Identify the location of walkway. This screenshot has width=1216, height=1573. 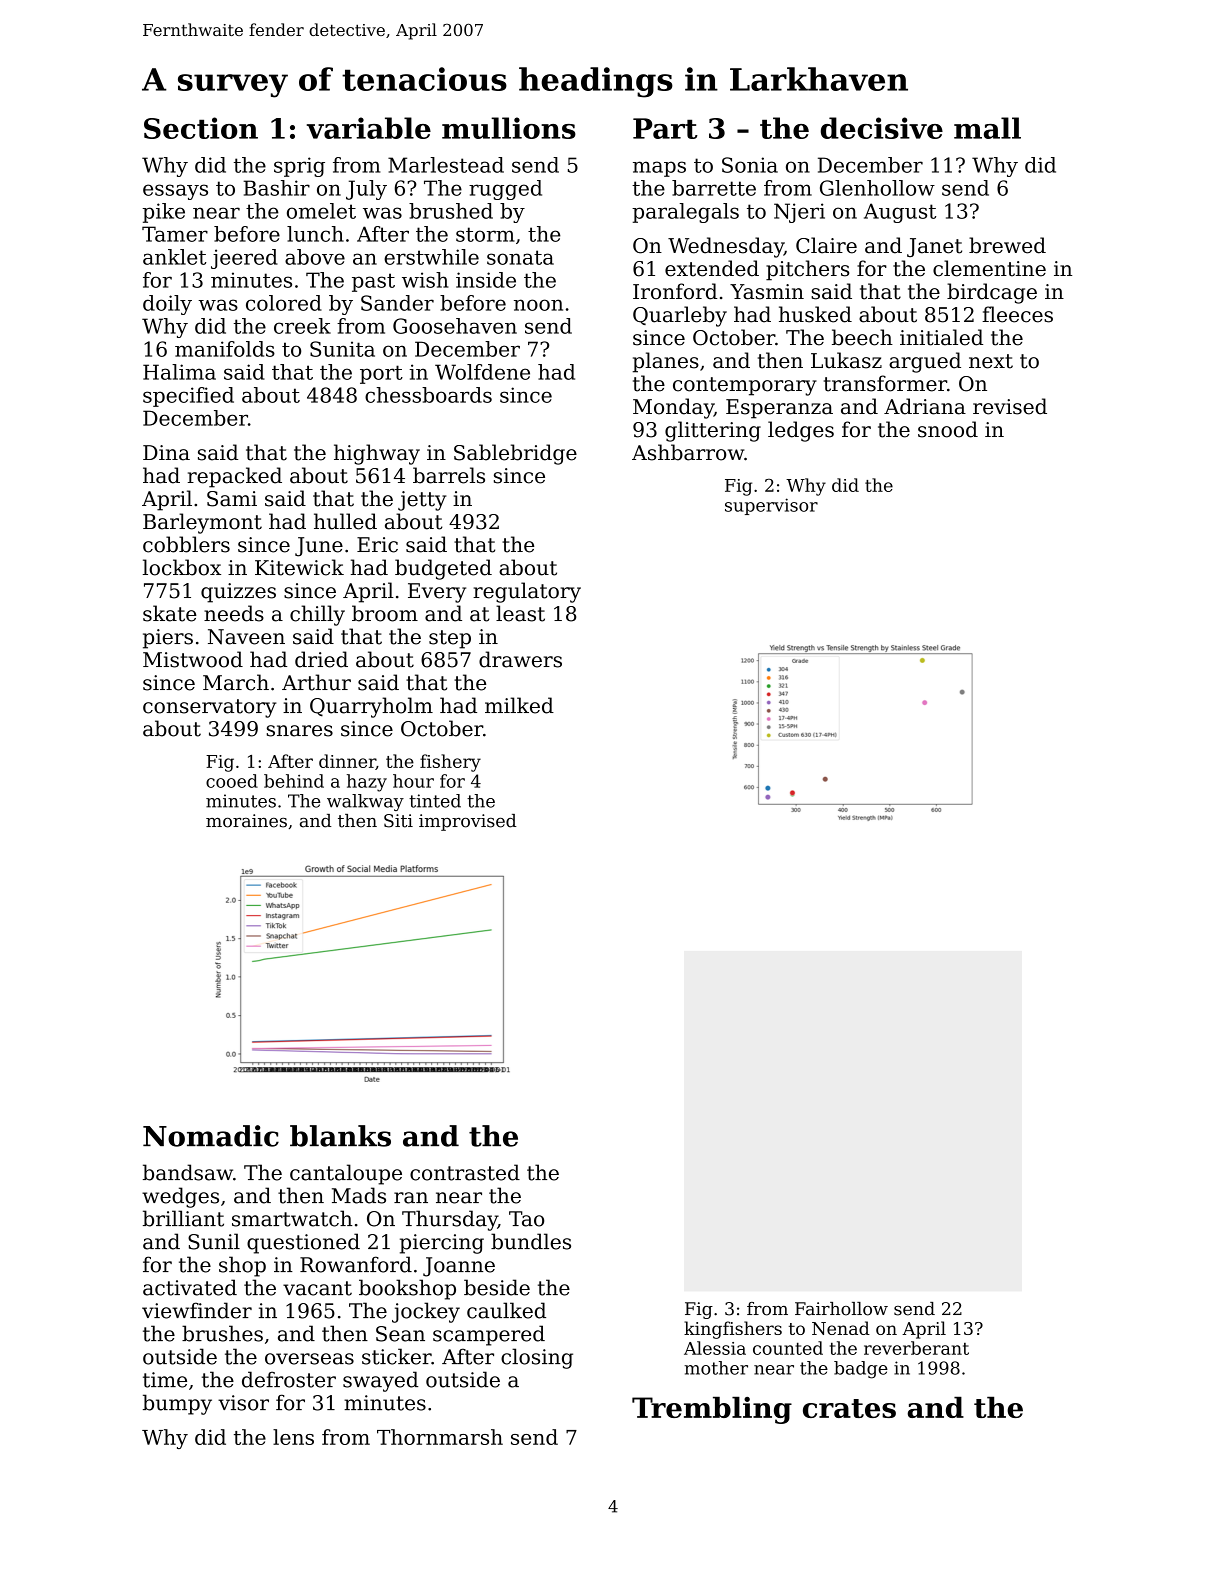
(365, 802).
